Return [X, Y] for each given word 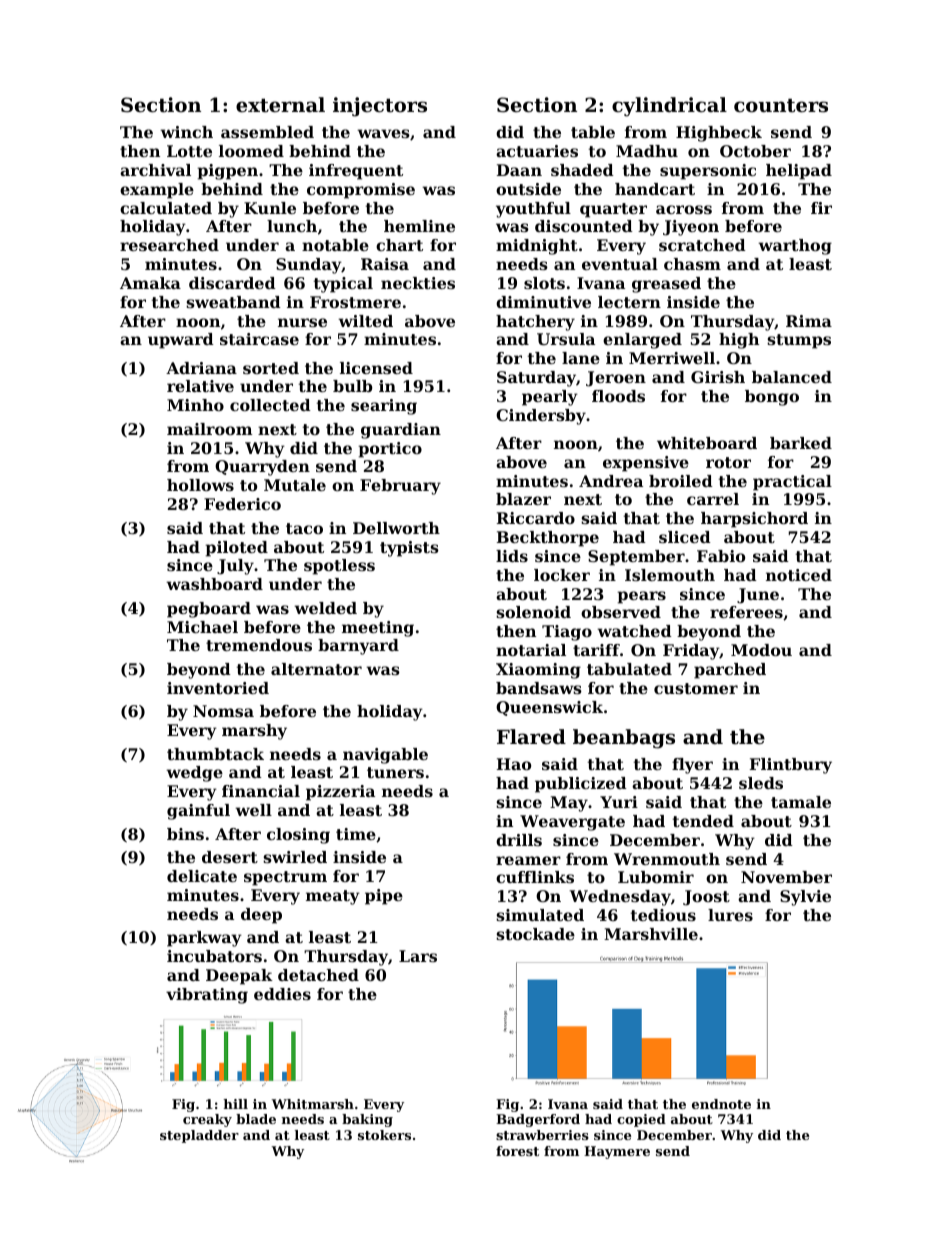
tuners [395, 772]
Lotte [189, 151]
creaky [207, 1120]
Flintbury [791, 766]
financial [261, 791]
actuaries [537, 151]
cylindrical [669, 107]
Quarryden [262, 468]
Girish [718, 377]
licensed [376, 368]
